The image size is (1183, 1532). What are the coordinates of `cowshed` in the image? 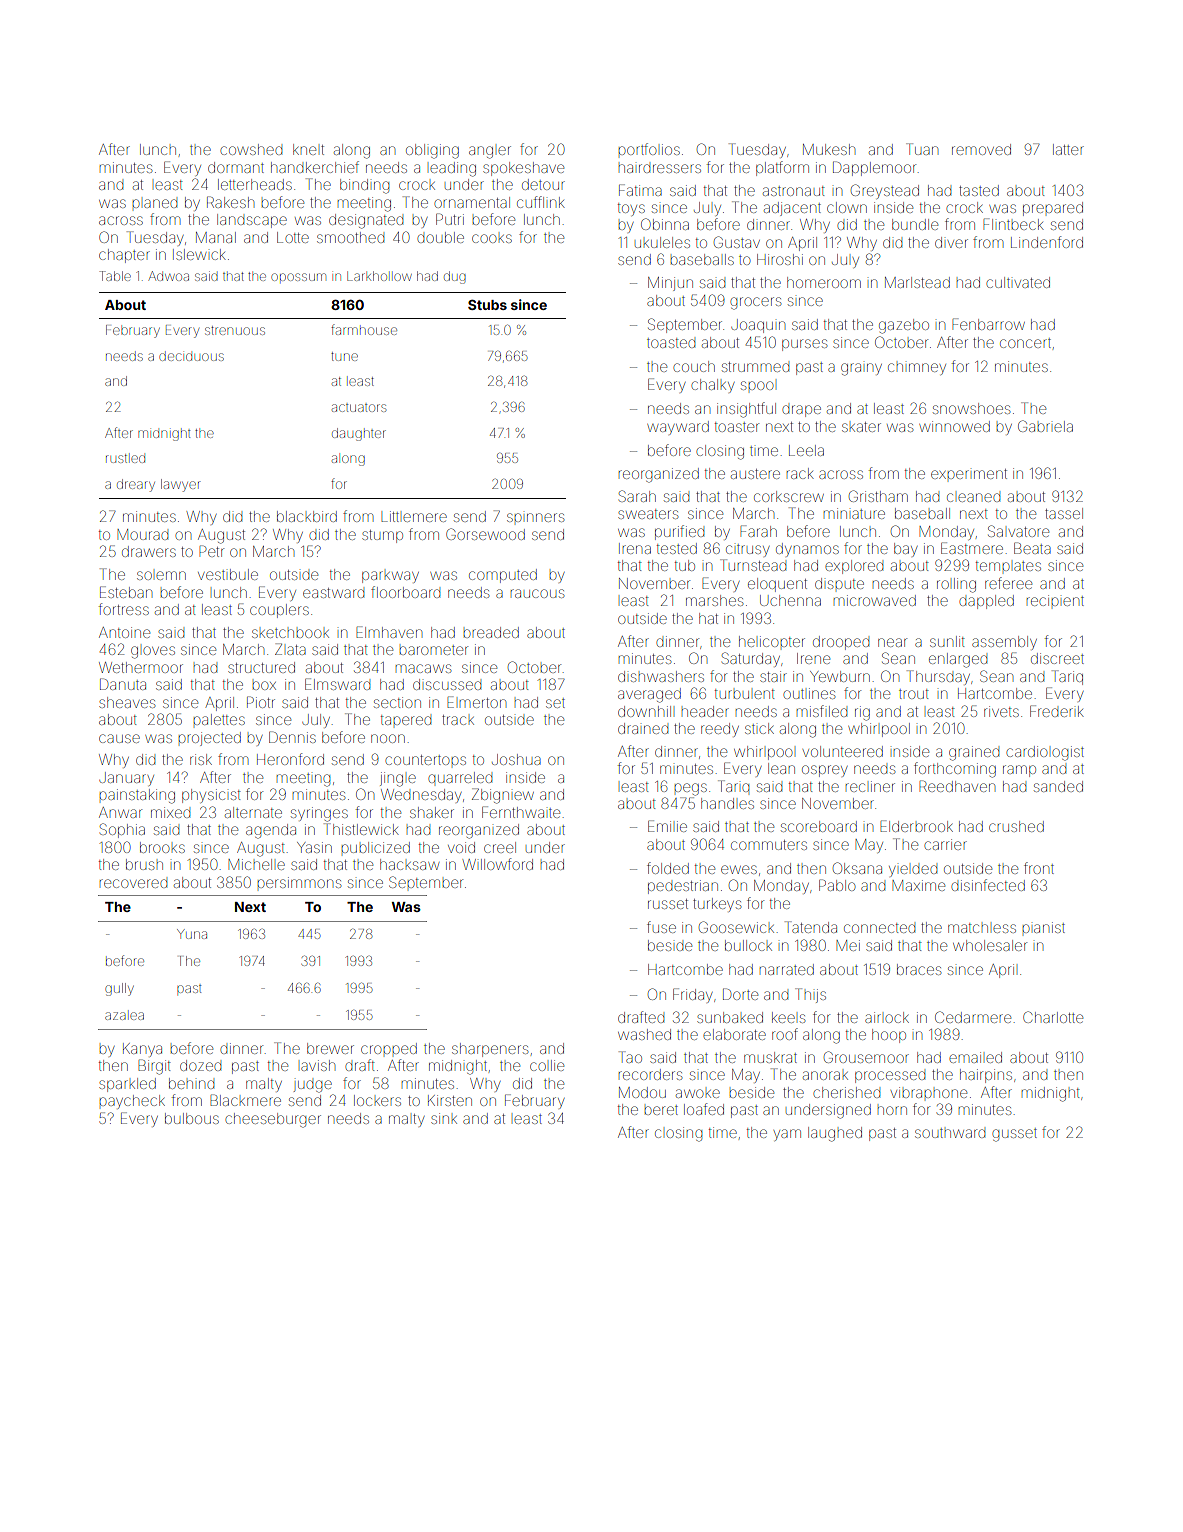 It's located at (251, 149).
